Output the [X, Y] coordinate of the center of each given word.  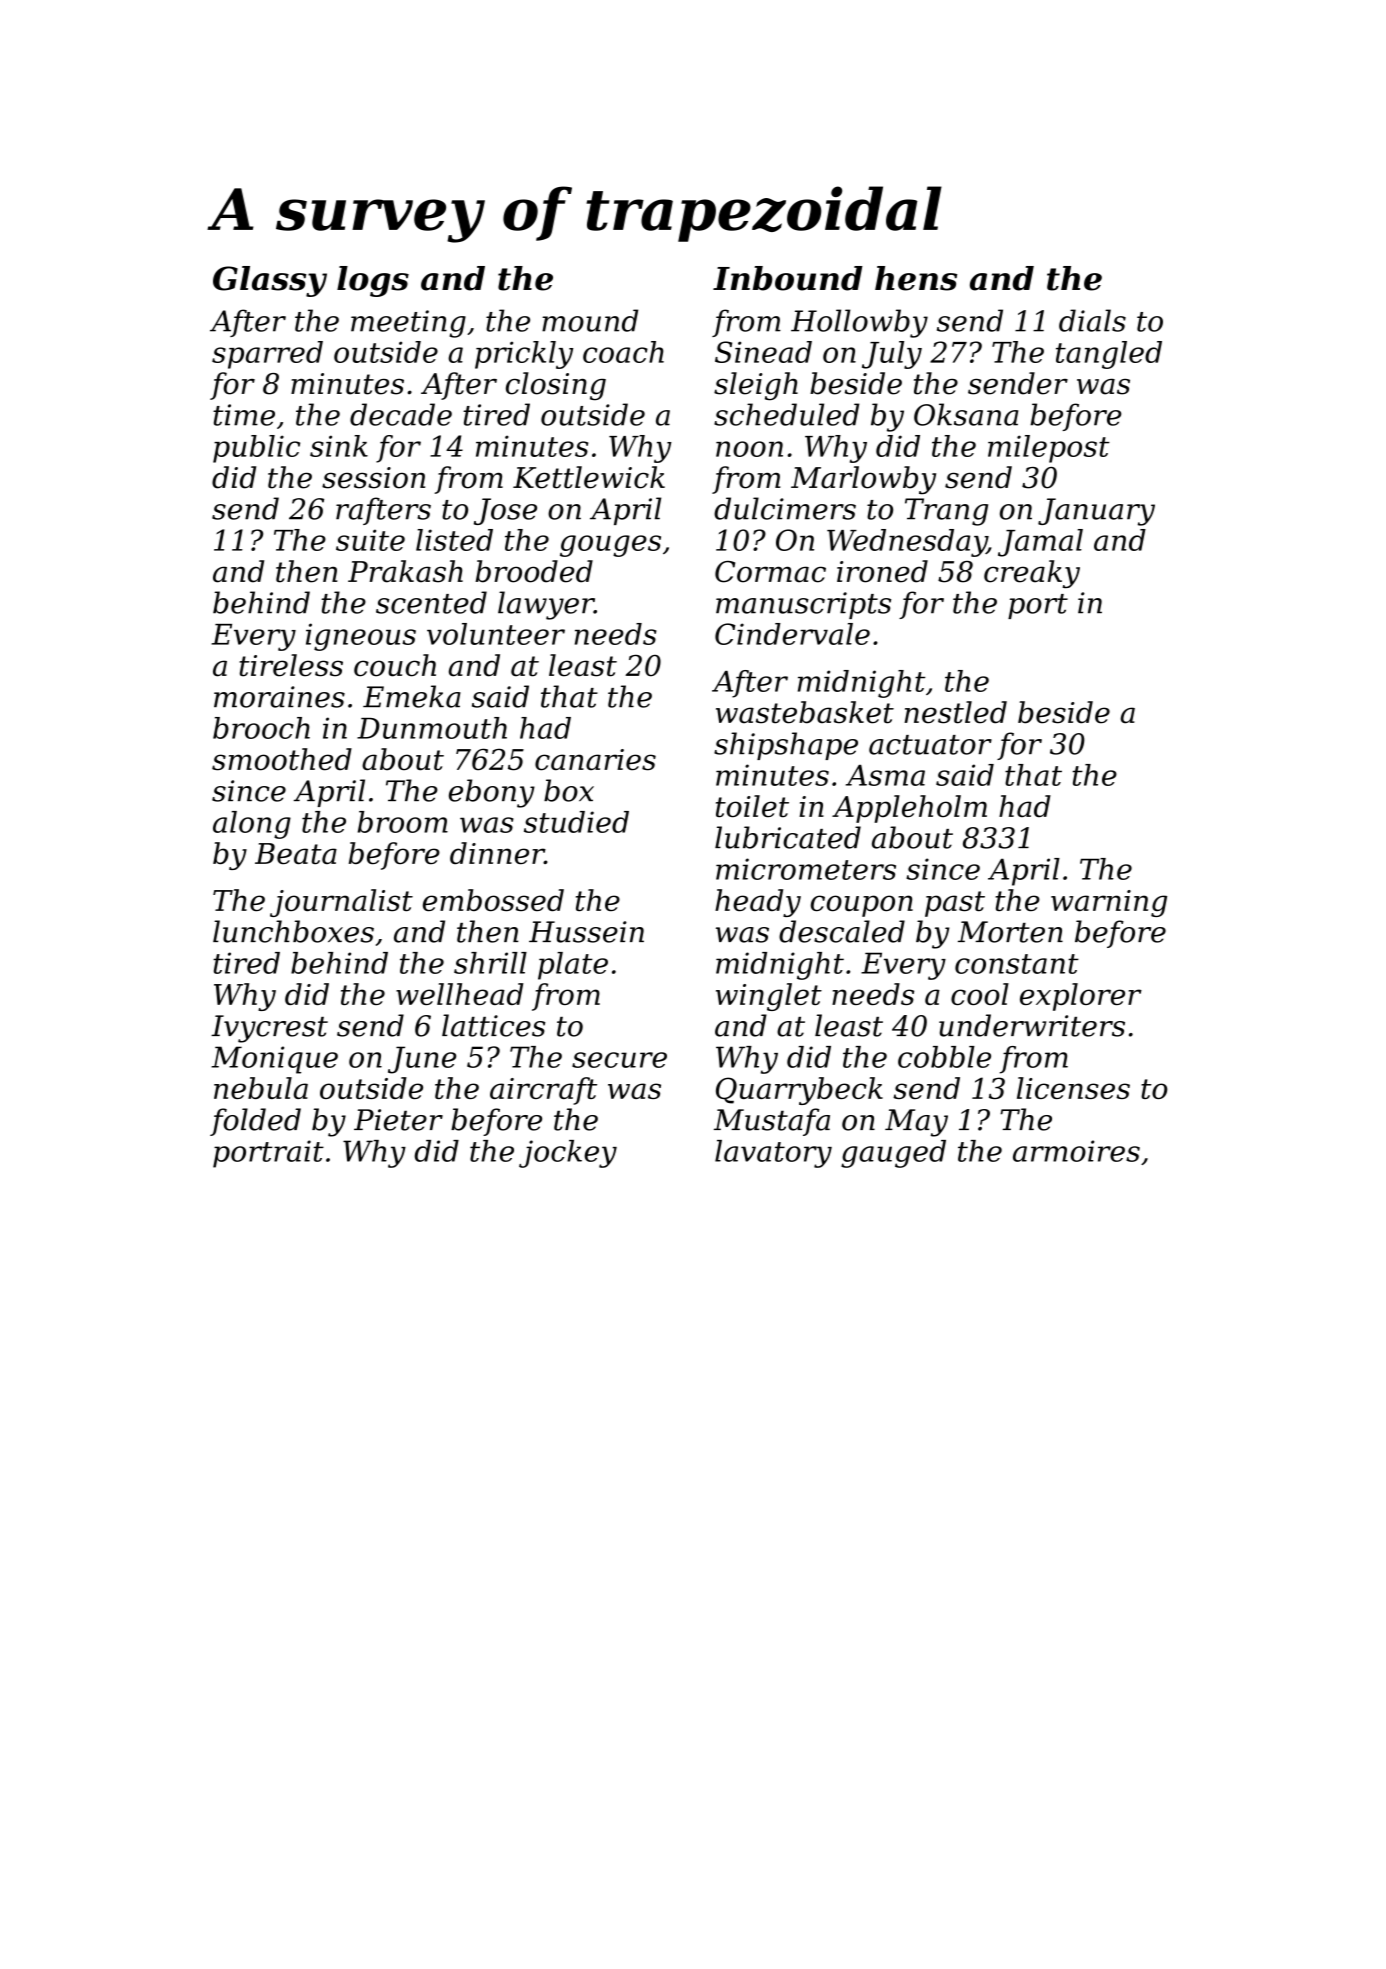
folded [255, 1122]
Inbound [788, 278]
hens [916, 278]
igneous [361, 637]
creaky [1032, 574]
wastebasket [805, 712]
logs [373, 281]
